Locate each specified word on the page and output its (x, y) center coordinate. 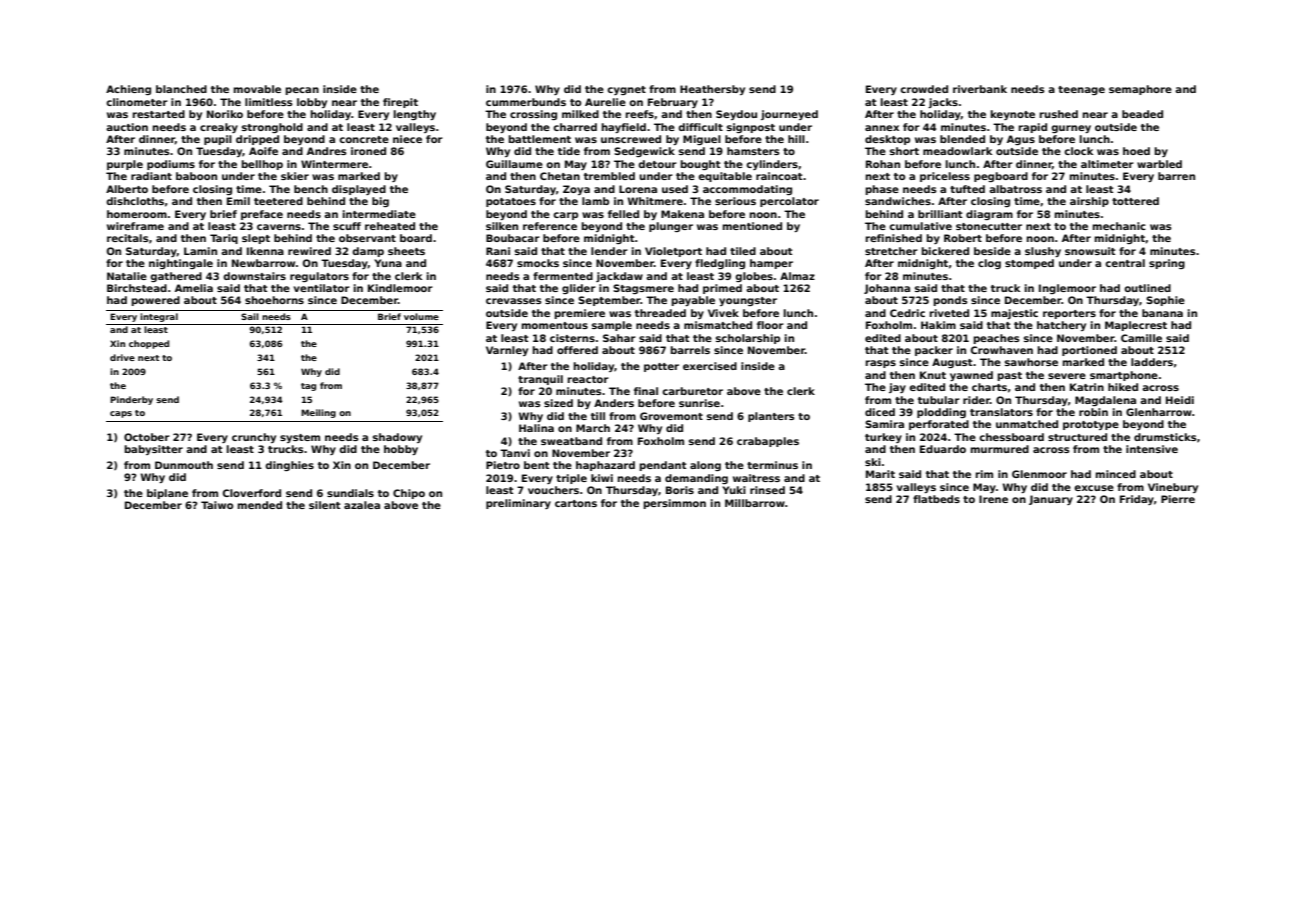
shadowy (397, 438)
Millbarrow (755, 503)
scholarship (748, 339)
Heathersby (712, 90)
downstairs (254, 276)
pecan (302, 91)
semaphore (1140, 90)
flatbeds (936, 499)
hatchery (1061, 326)
